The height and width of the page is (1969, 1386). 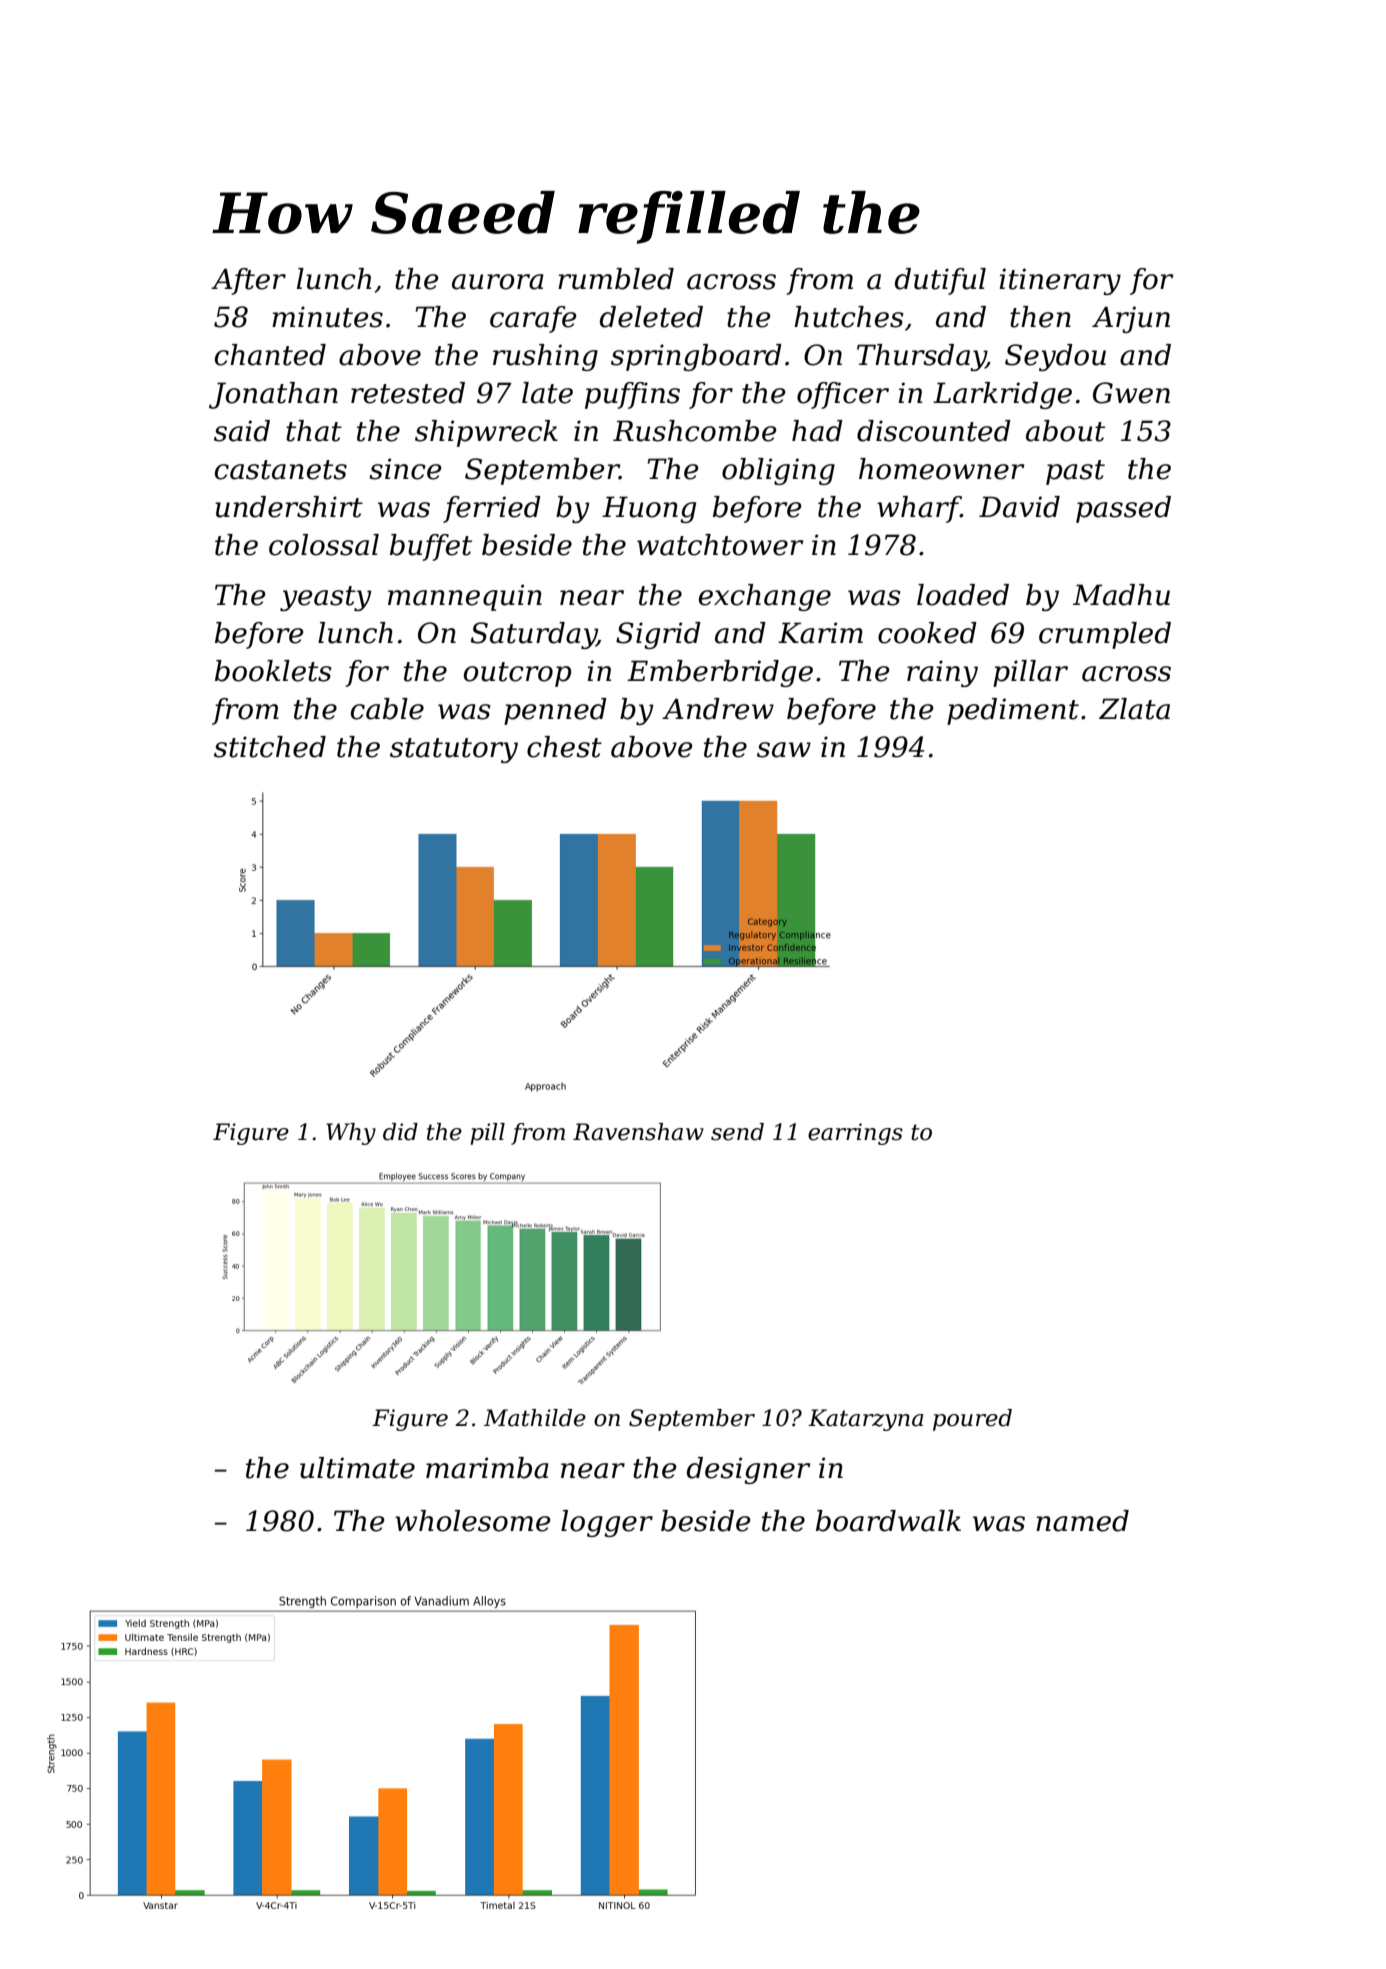 What do you see at coordinates (927, 633) in the page?
I see `cooked` at bounding box center [927, 633].
